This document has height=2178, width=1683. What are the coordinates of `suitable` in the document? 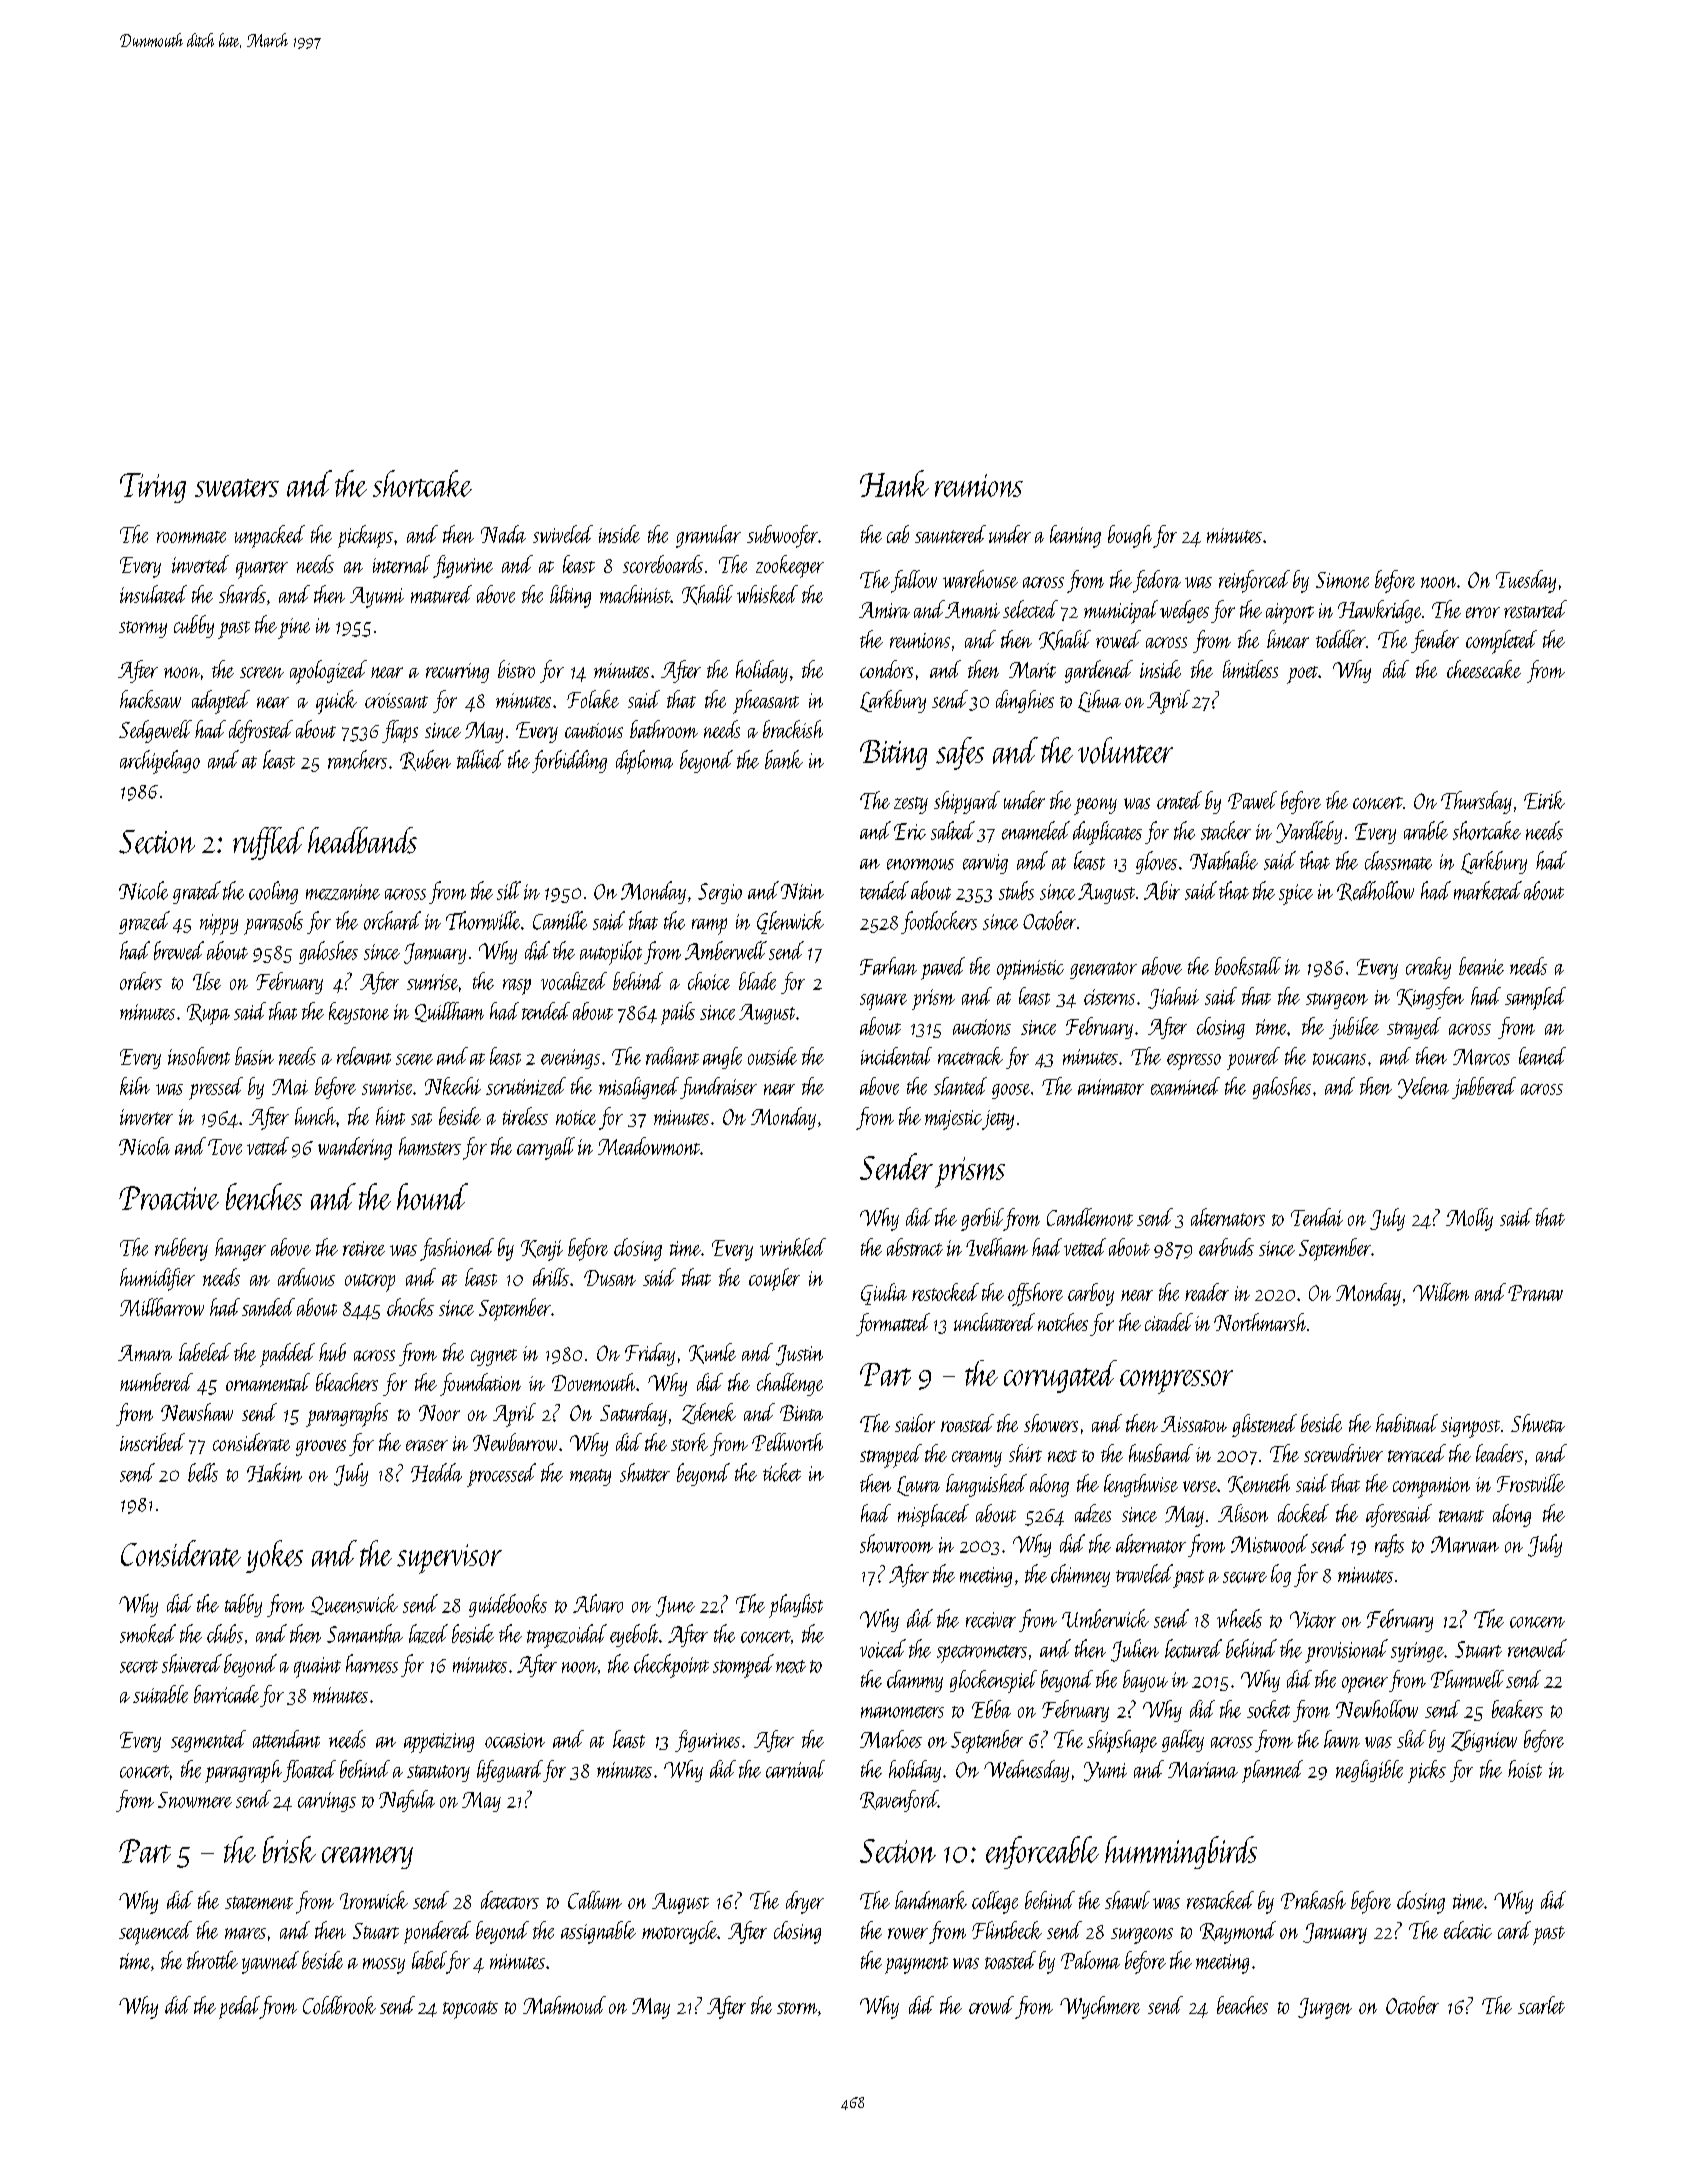 It's located at (160, 1694).
